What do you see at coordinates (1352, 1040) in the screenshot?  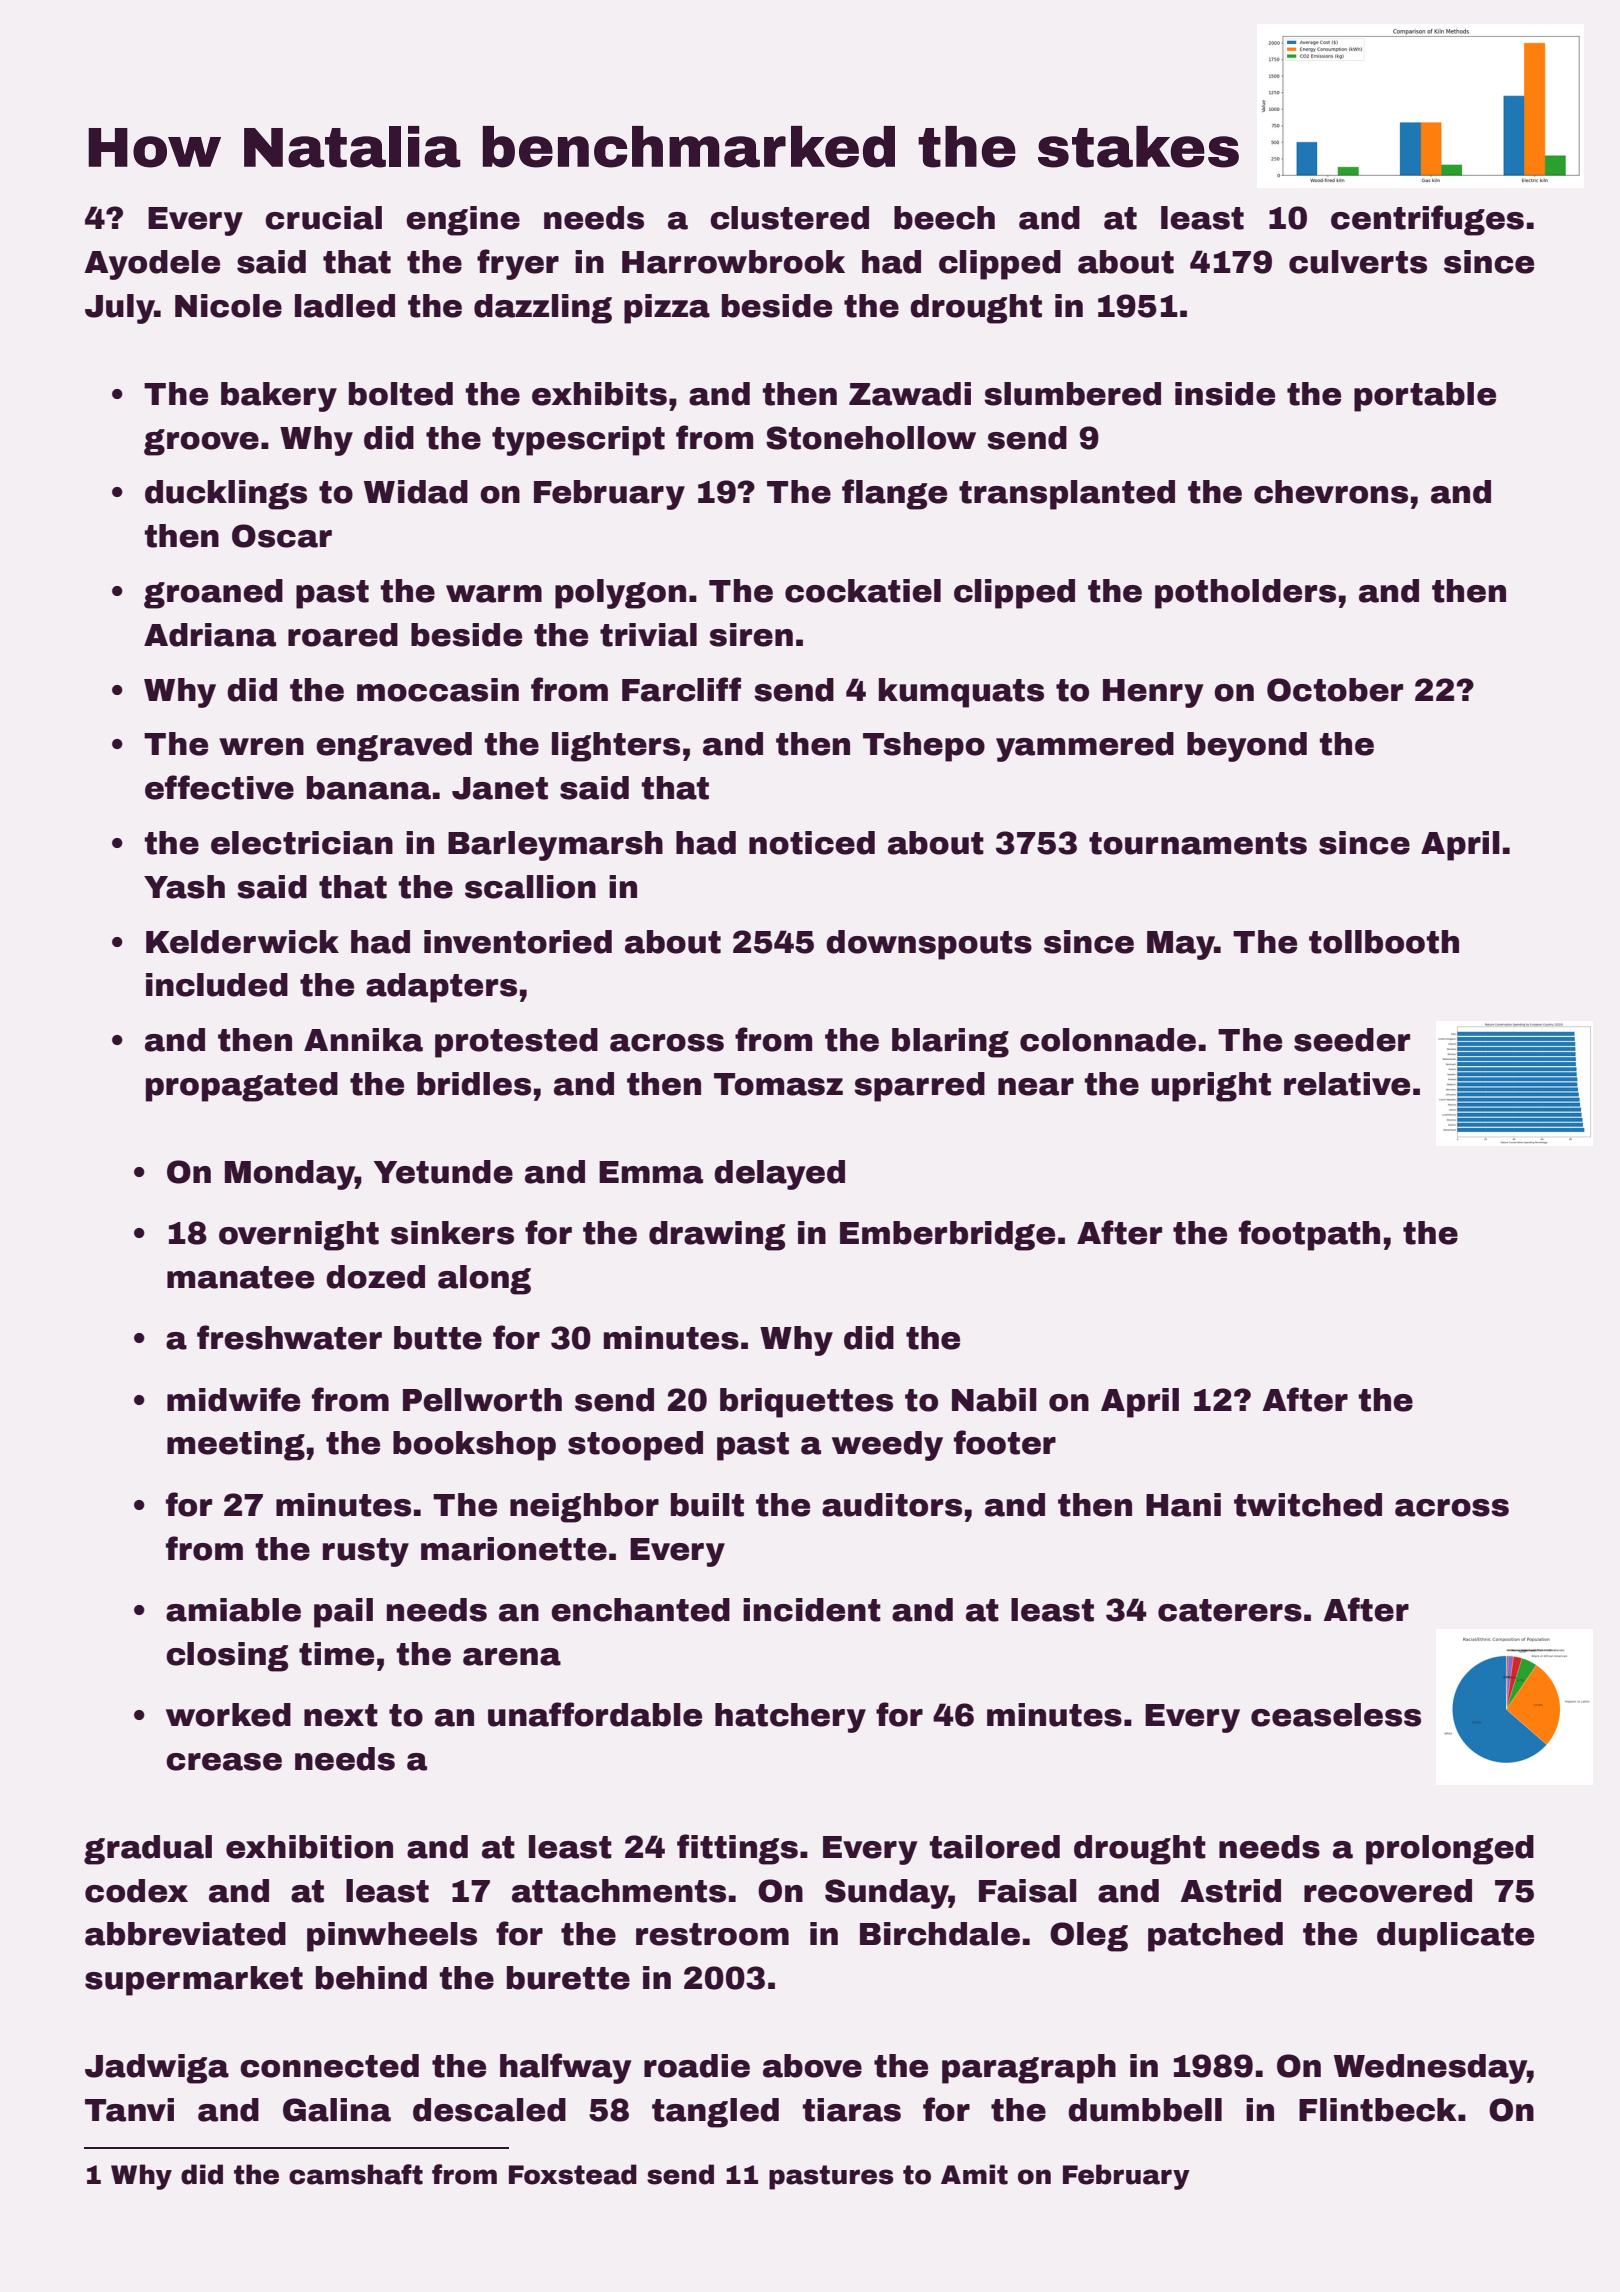 I see `seeder` at bounding box center [1352, 1040].
